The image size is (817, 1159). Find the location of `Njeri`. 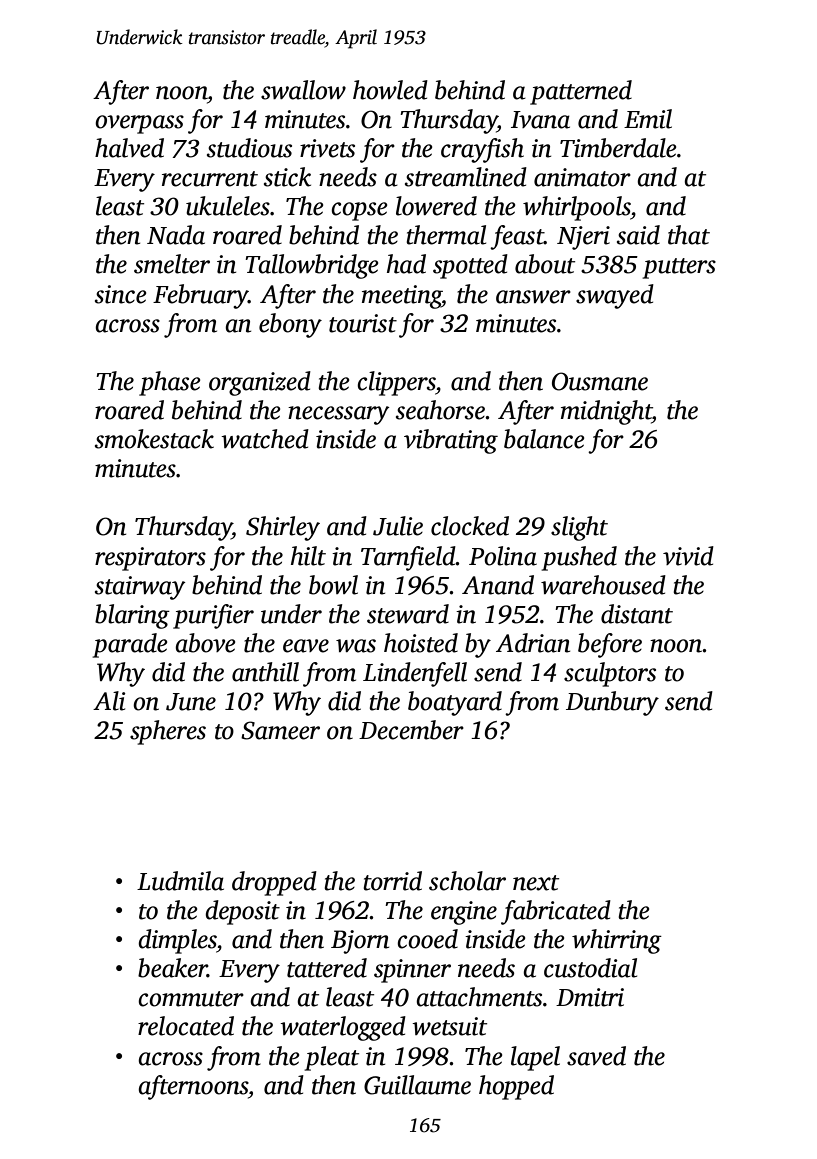

Njeri is located at coordinates (583, 238).
